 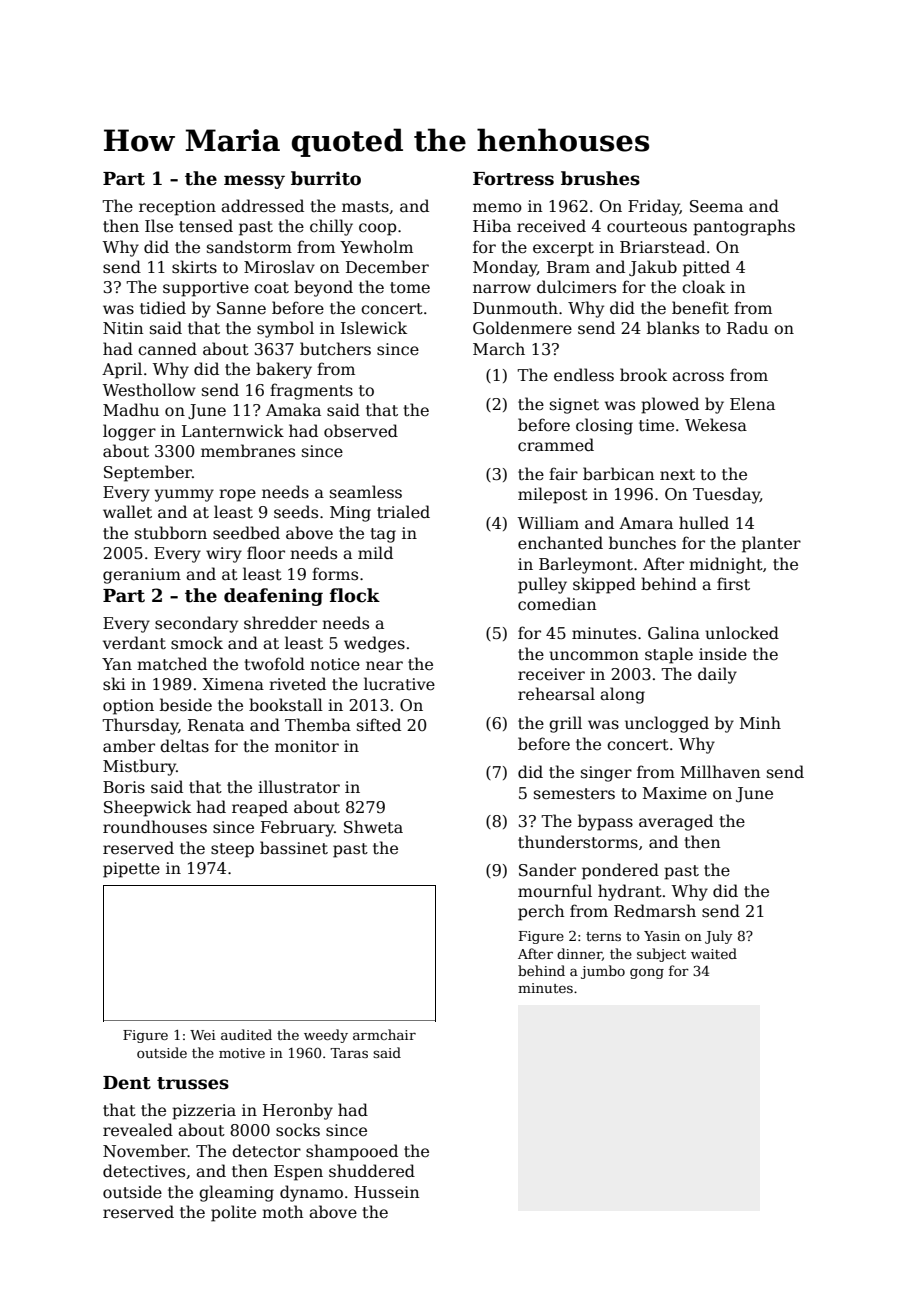 I want to click on reception, so click(x=177, y=208).
